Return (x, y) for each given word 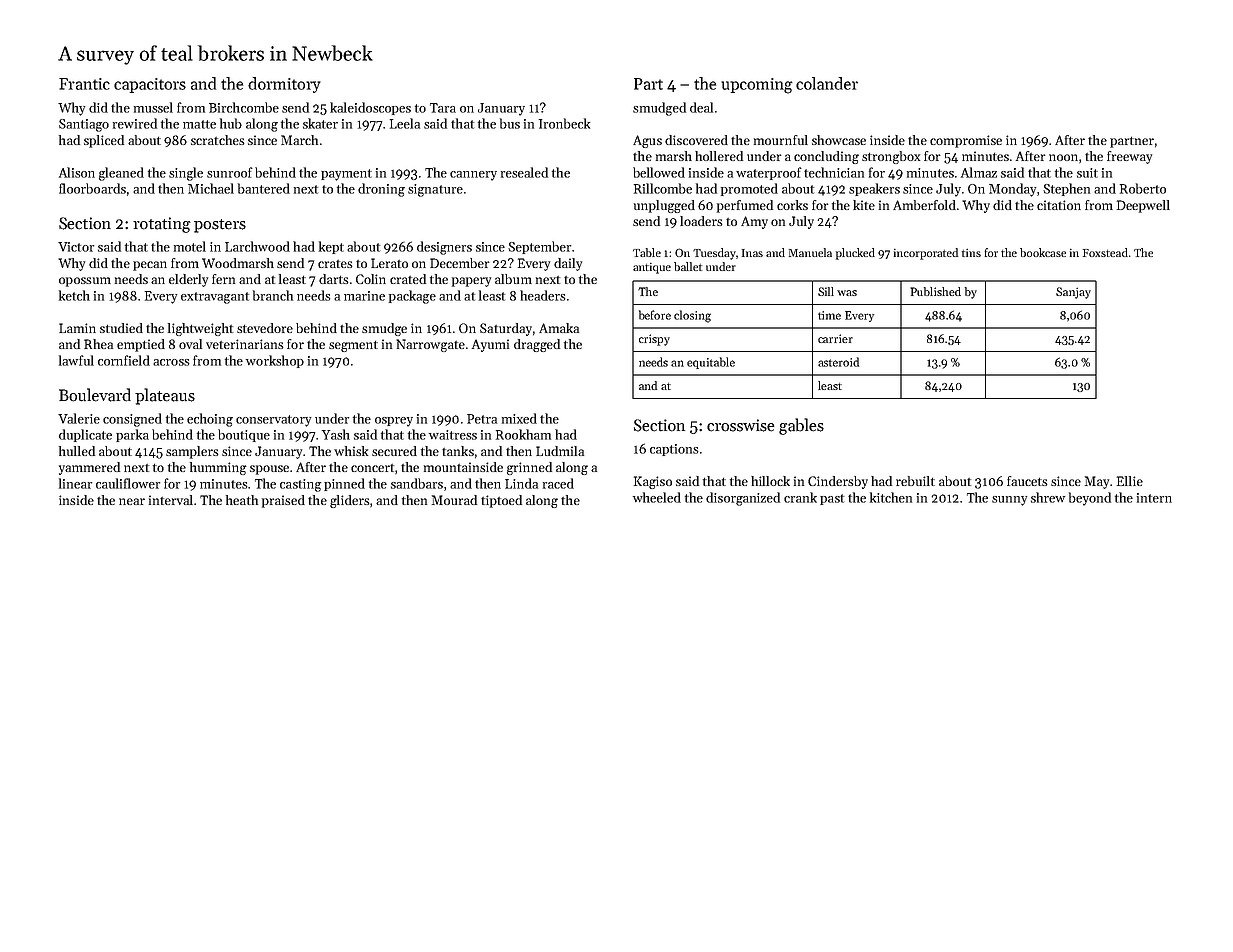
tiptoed (501, 501)
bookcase (1043, 252)
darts (334, 279)
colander (827, 83)
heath (242, 500)
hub (231, 123)
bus (510, 123)
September (539, 247)
